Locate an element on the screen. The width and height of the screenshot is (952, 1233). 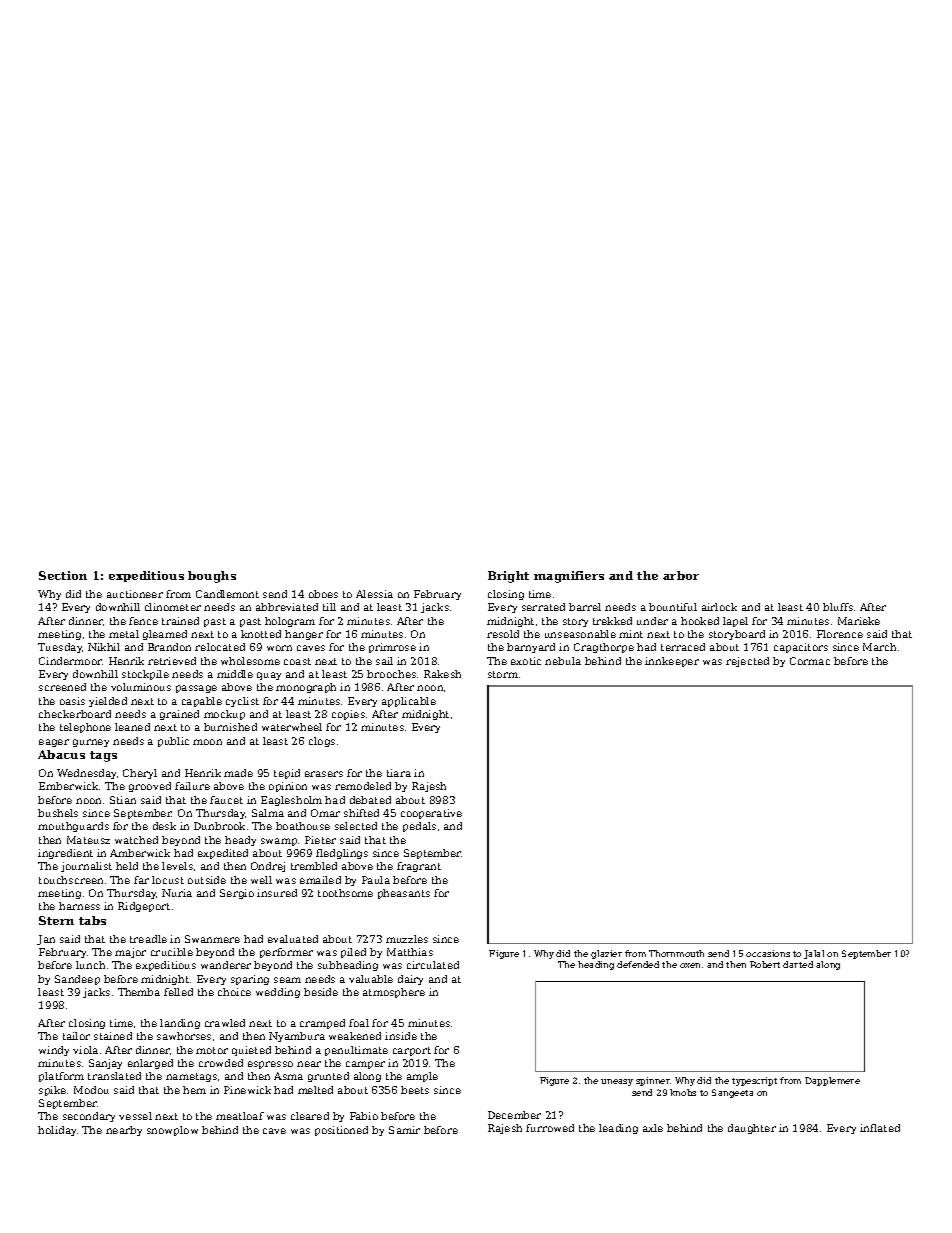
mouthguards is located at coordinates (73, 827).
